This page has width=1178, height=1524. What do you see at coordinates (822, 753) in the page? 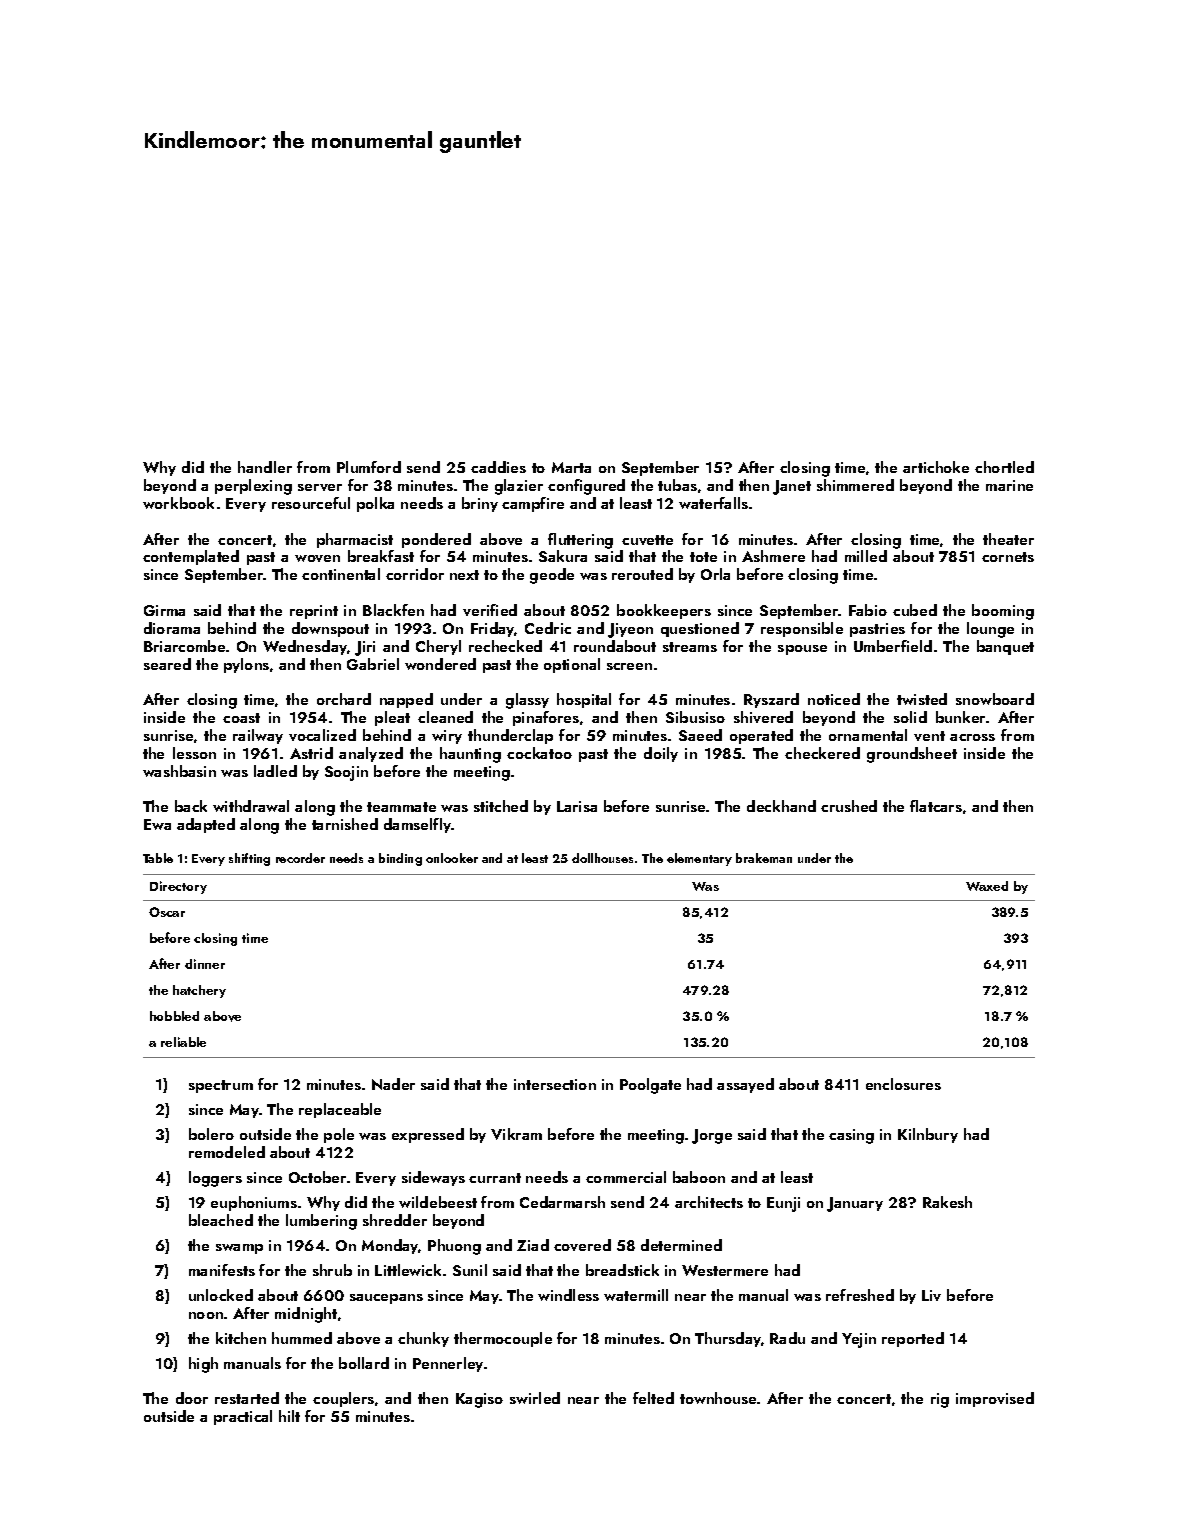
I see `checkered` at bounding box center [822, 753].
